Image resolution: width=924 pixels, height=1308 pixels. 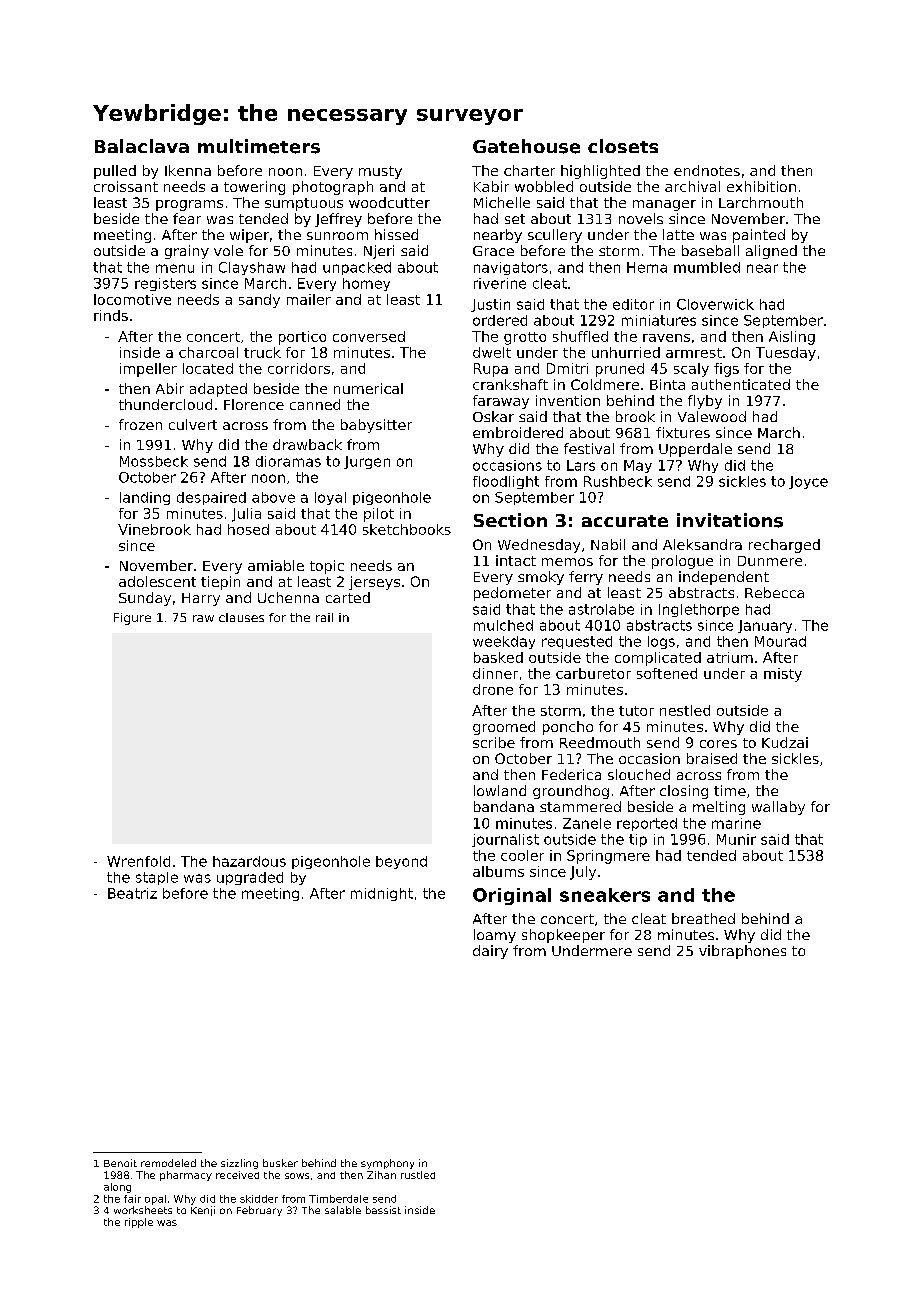 What do you see at coordinates (117, 1188) in the page?
I see `along` at bounding box center [117, 1188].
